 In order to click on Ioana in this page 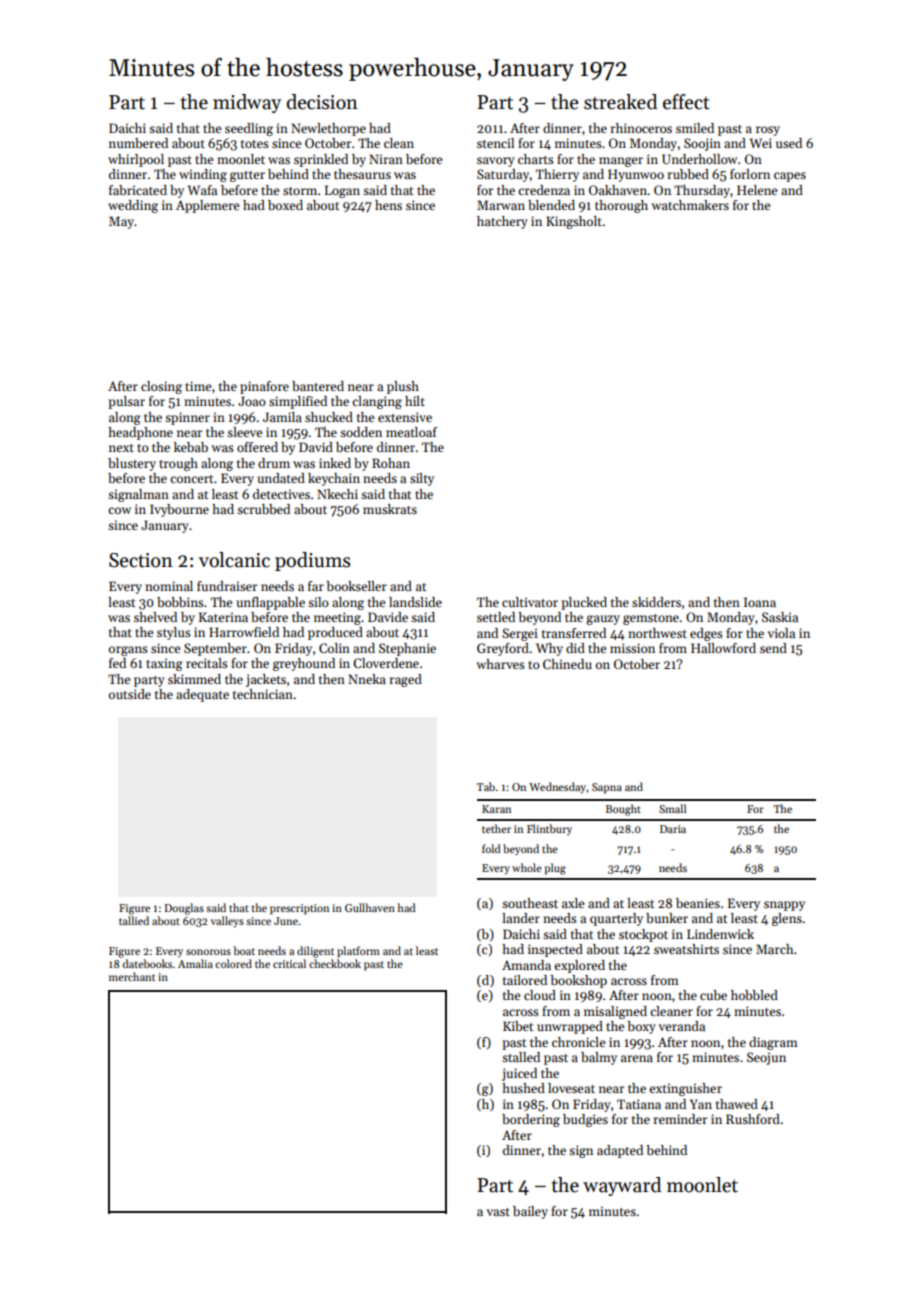, I will do `click(760, 602)`.
